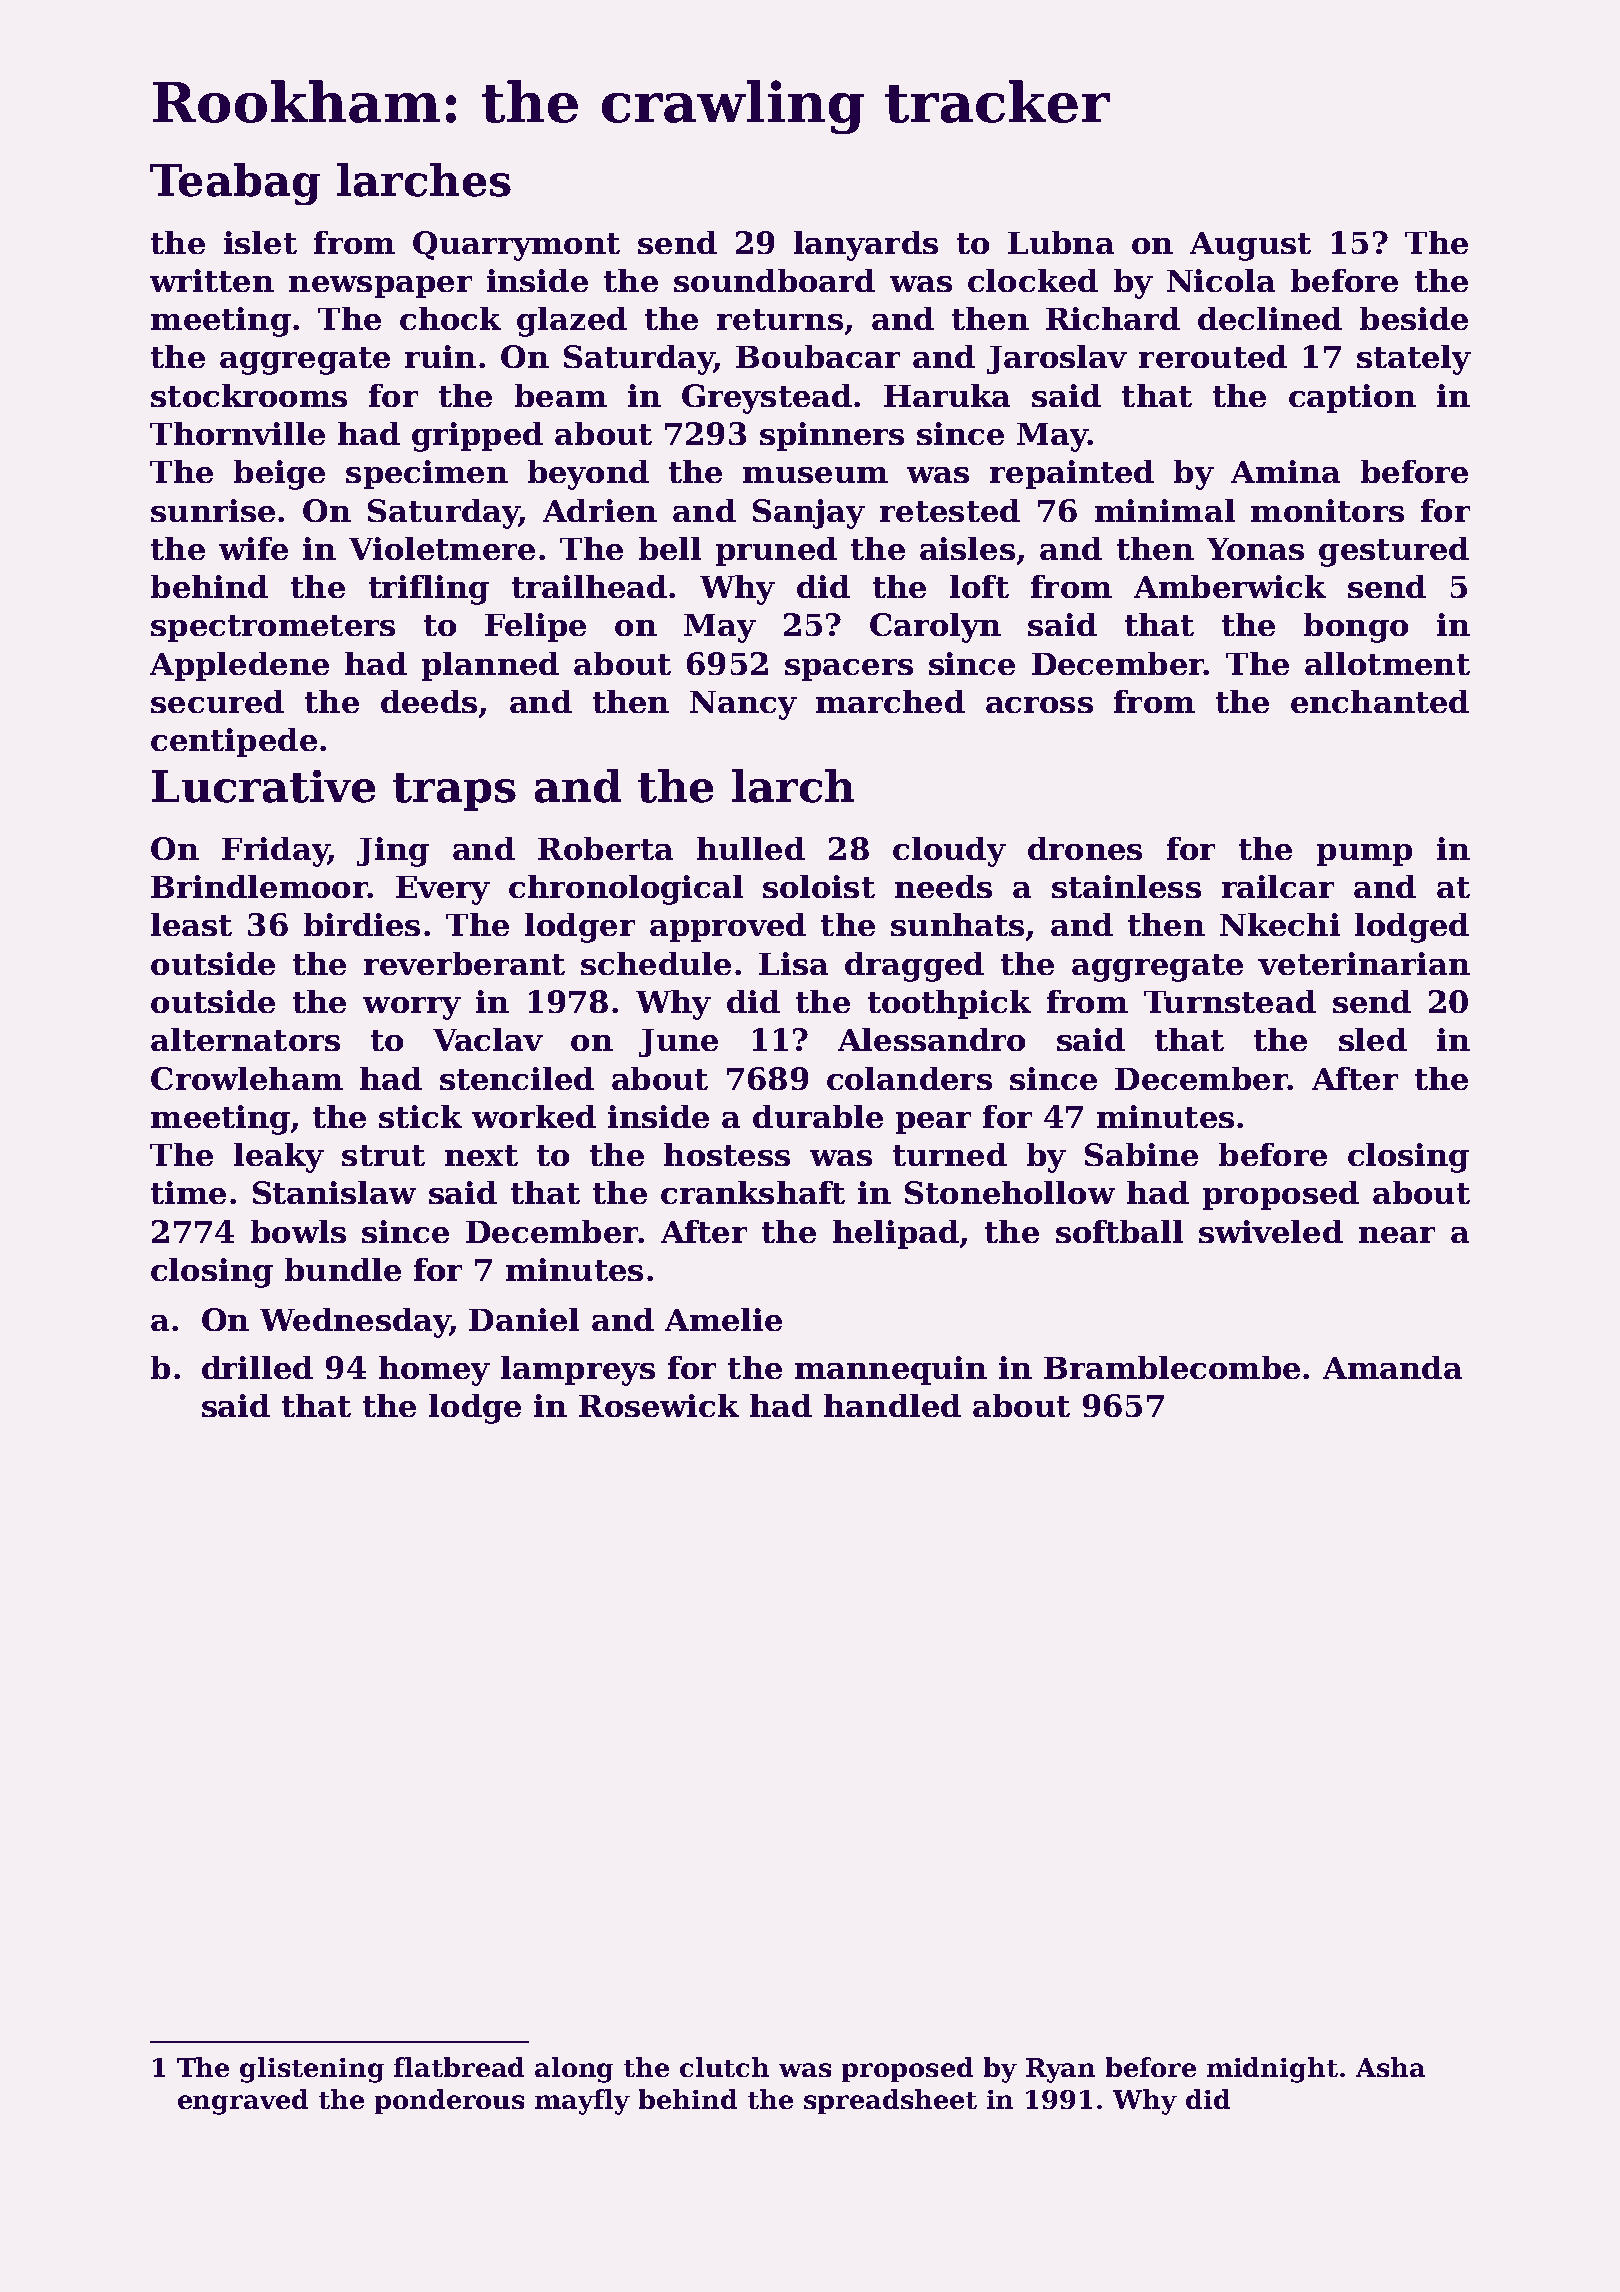 The height and width of the screenshot is (2292, 1620). Describe the element at coordinates (892, 1405) in the screenshot. I see `handled` at that location.
